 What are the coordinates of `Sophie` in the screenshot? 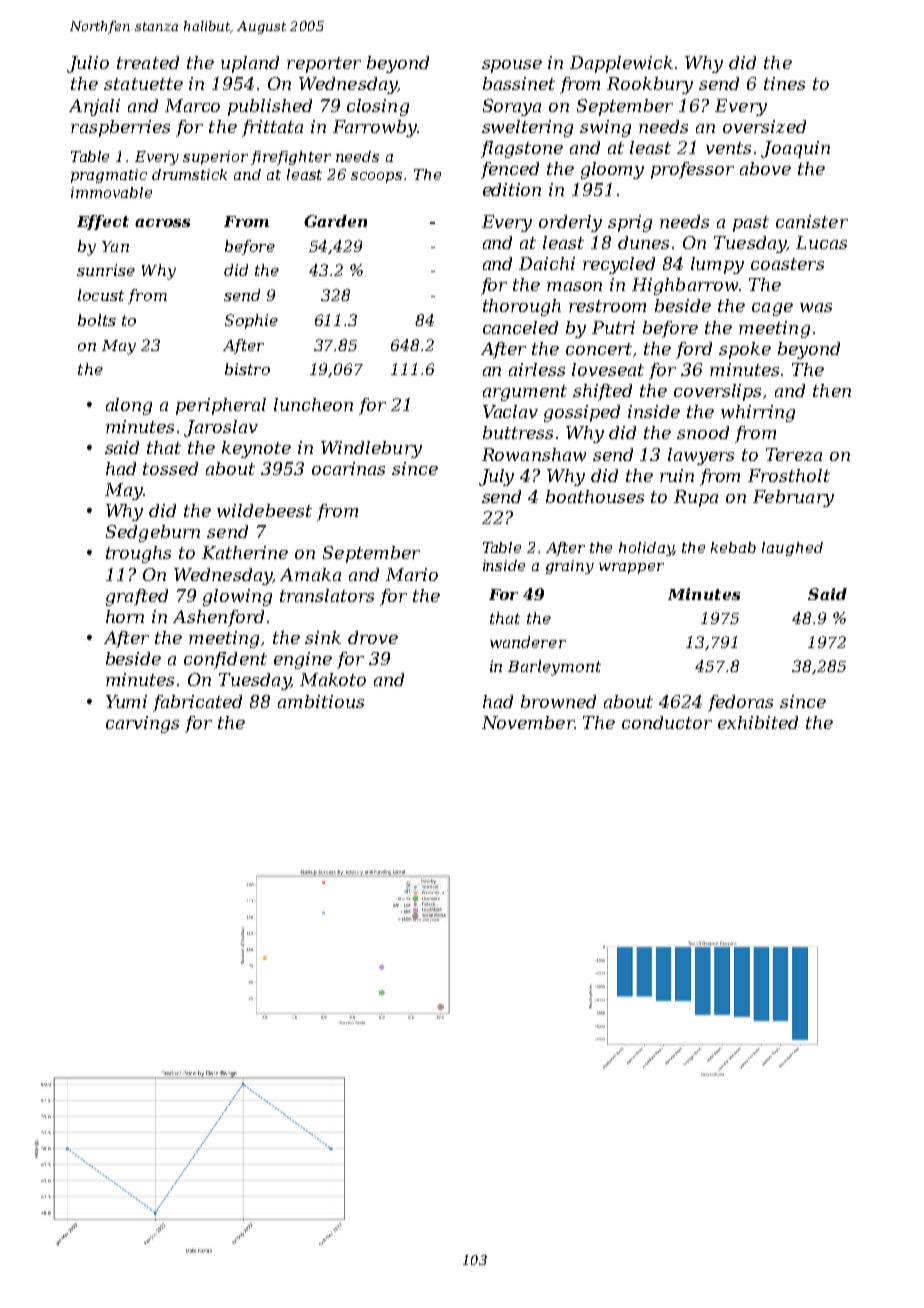 It's located at (251, 321).
